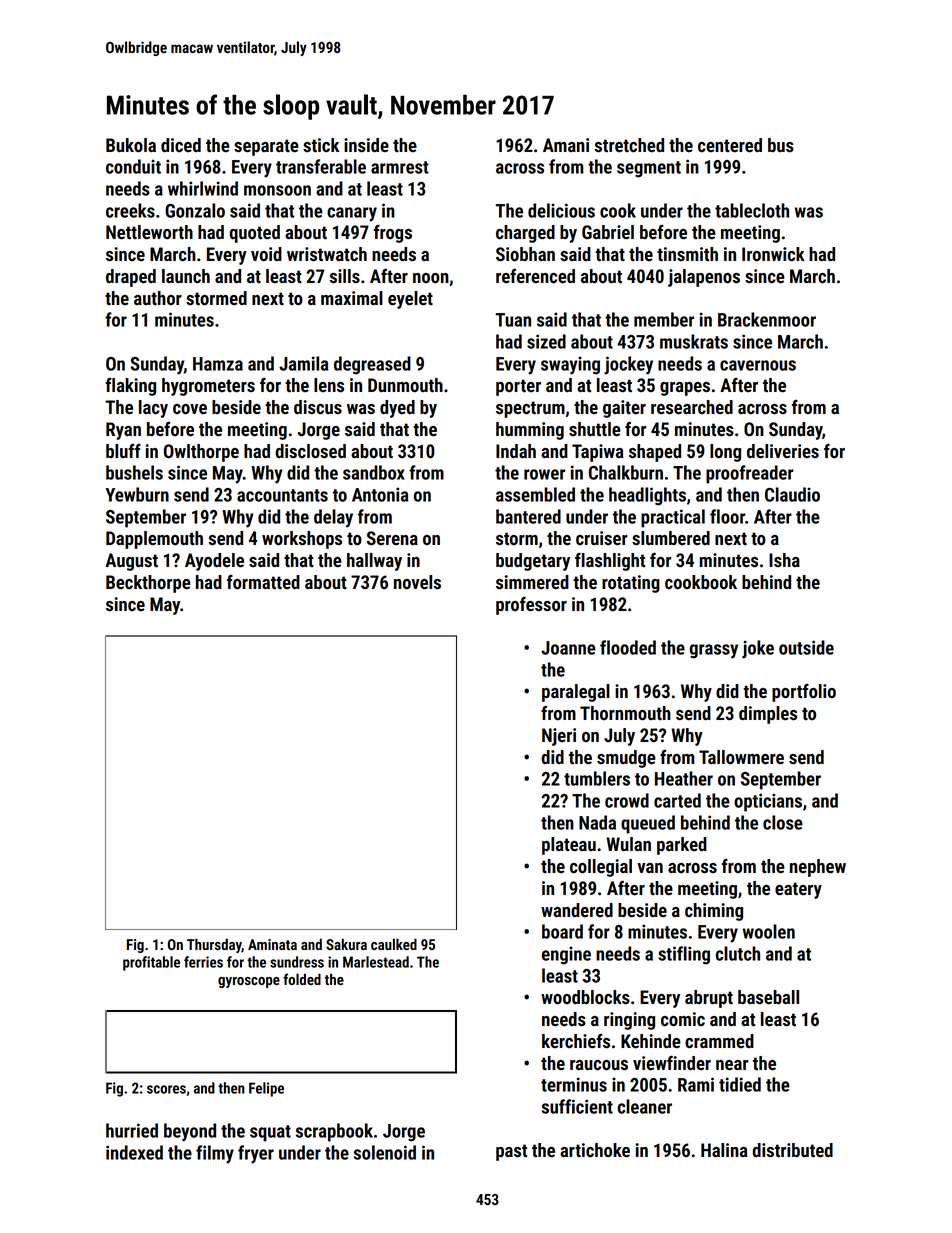 This screenshot has width=952, height=1233. What do you see at coordinates (132, 1130) in the screenshot?
I see `hurried` at bounding box center [132, 1130].
